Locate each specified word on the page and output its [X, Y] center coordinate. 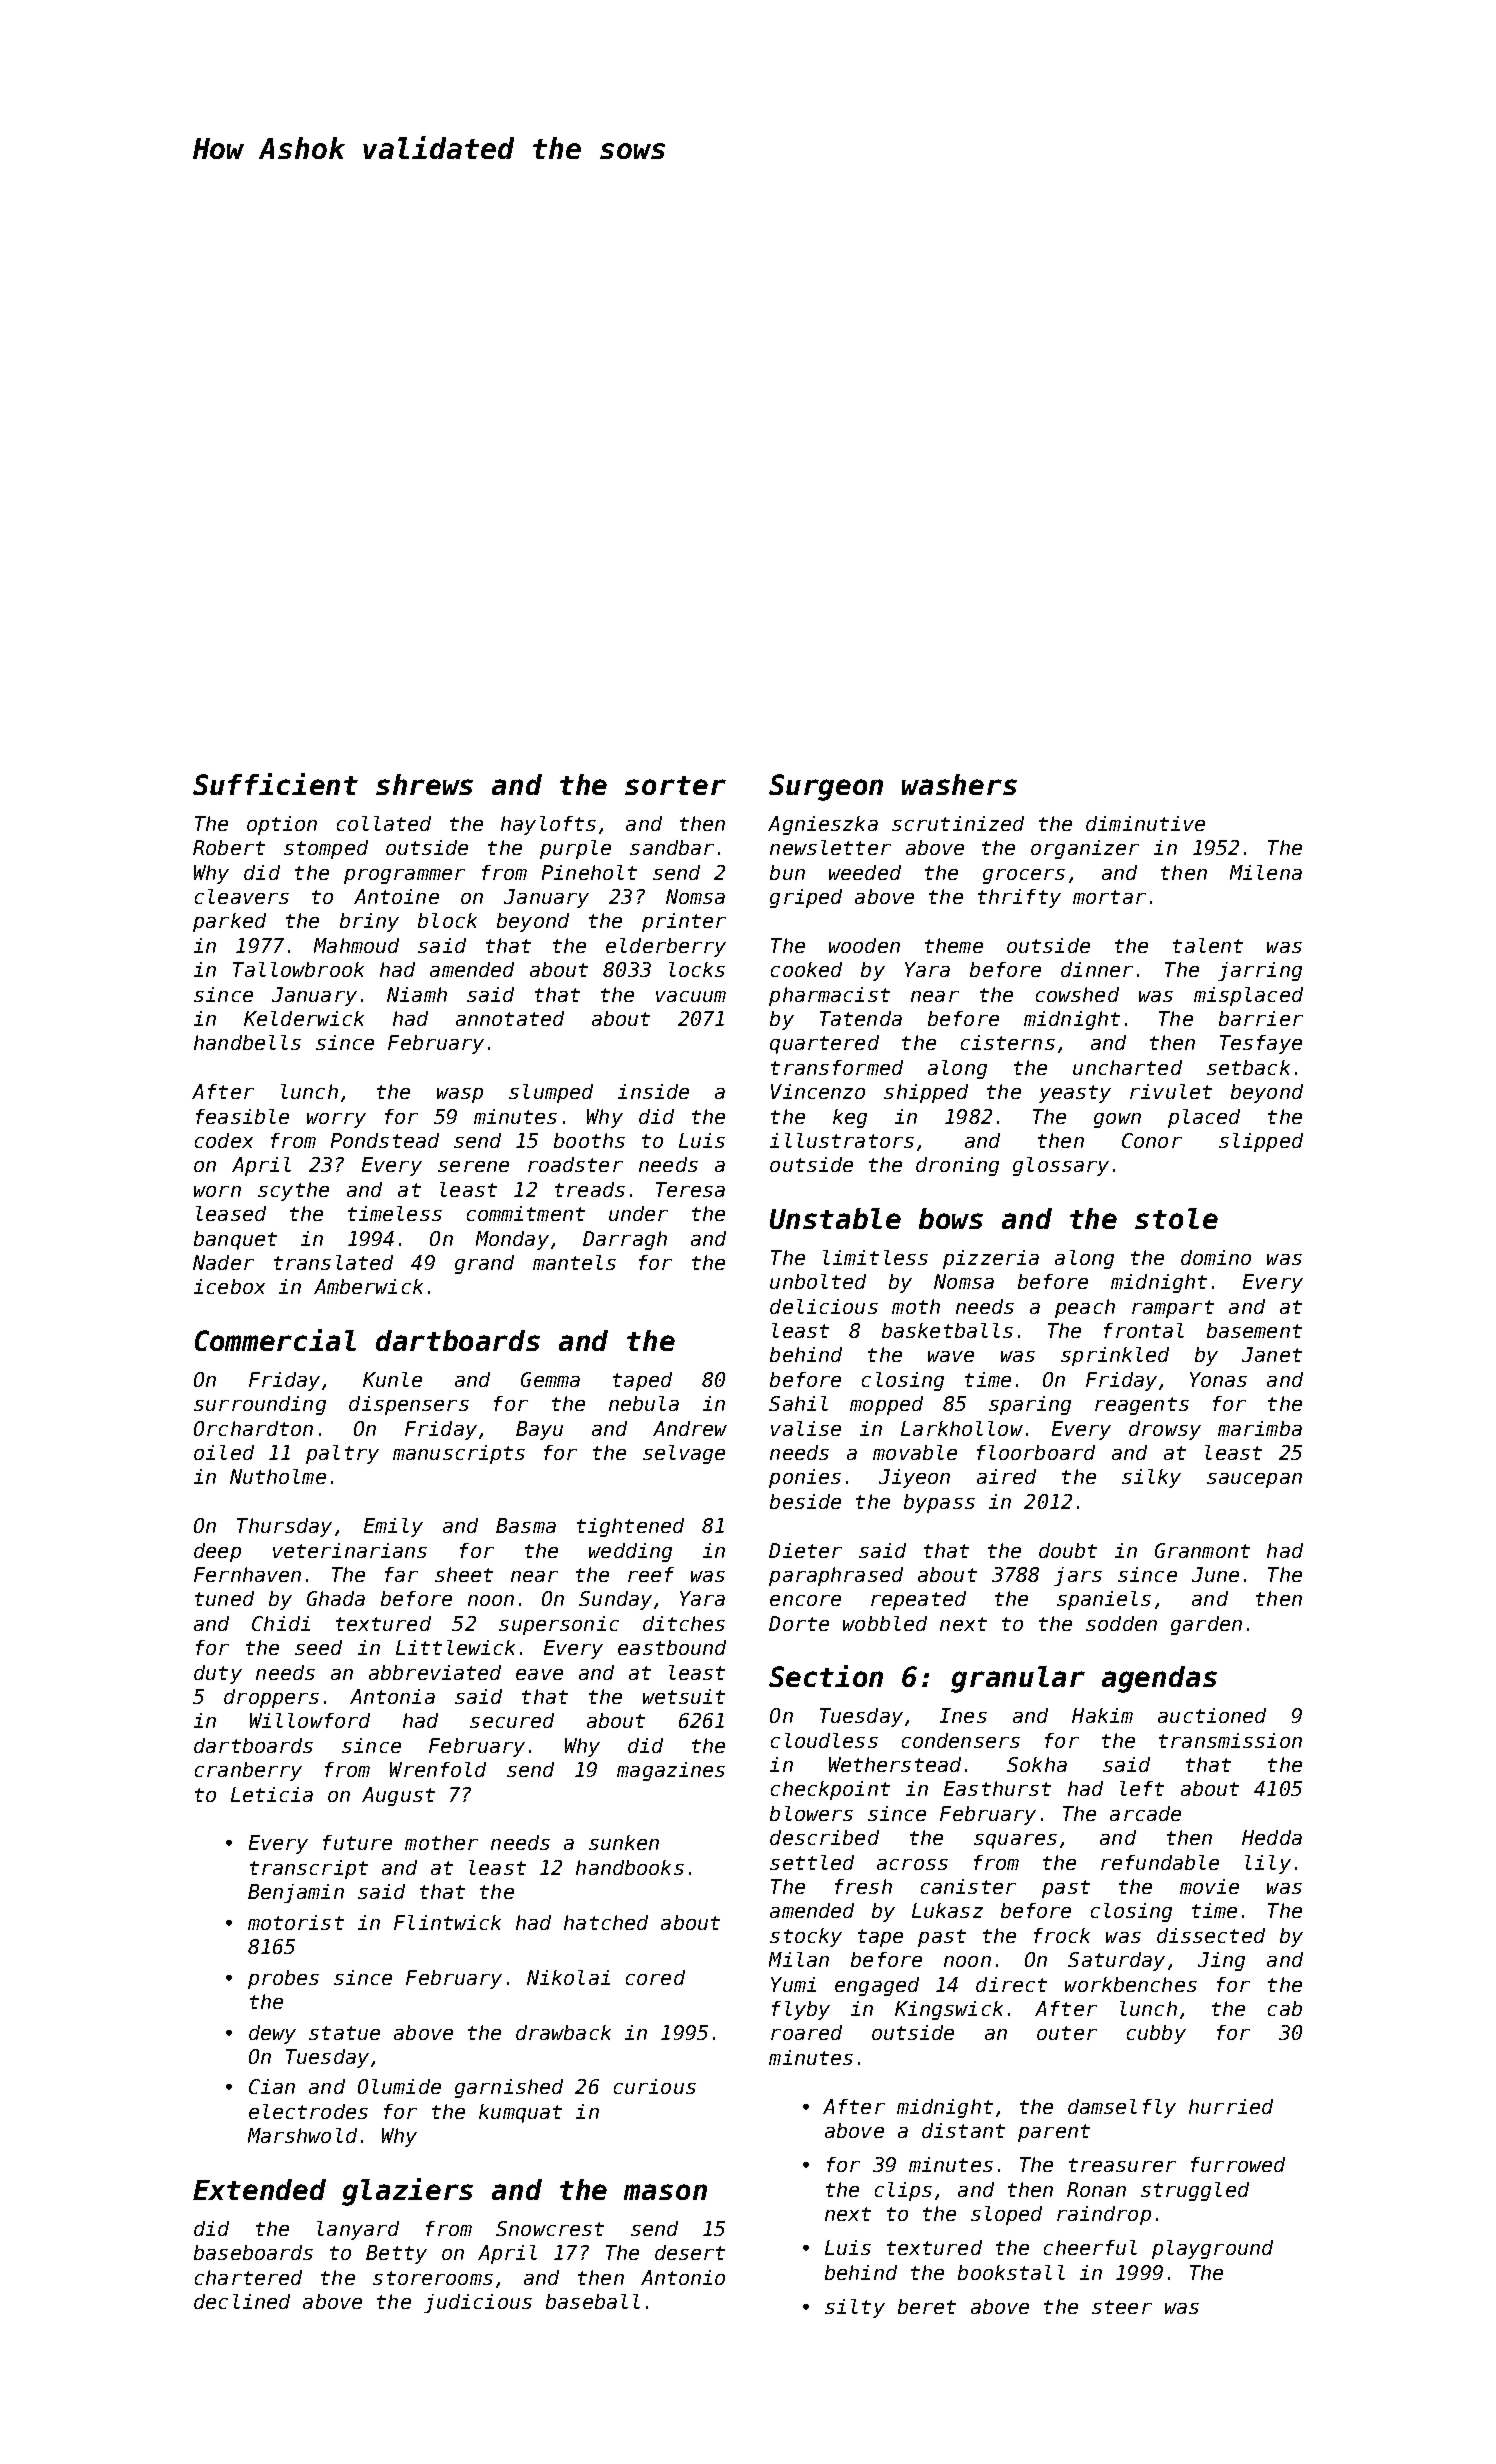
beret [927, 2306]
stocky [806, 1937]
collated [384, 823]
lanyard [358, 2230]
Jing [1221, 1961]
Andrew [690, 1428]
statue [344, 2033]
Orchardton [253, 1428]
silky [1151, 1478]
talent [1208, 945]
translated [333, 1262]
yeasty [1075, 1094]
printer [684, 922]
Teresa [690, 1189]
